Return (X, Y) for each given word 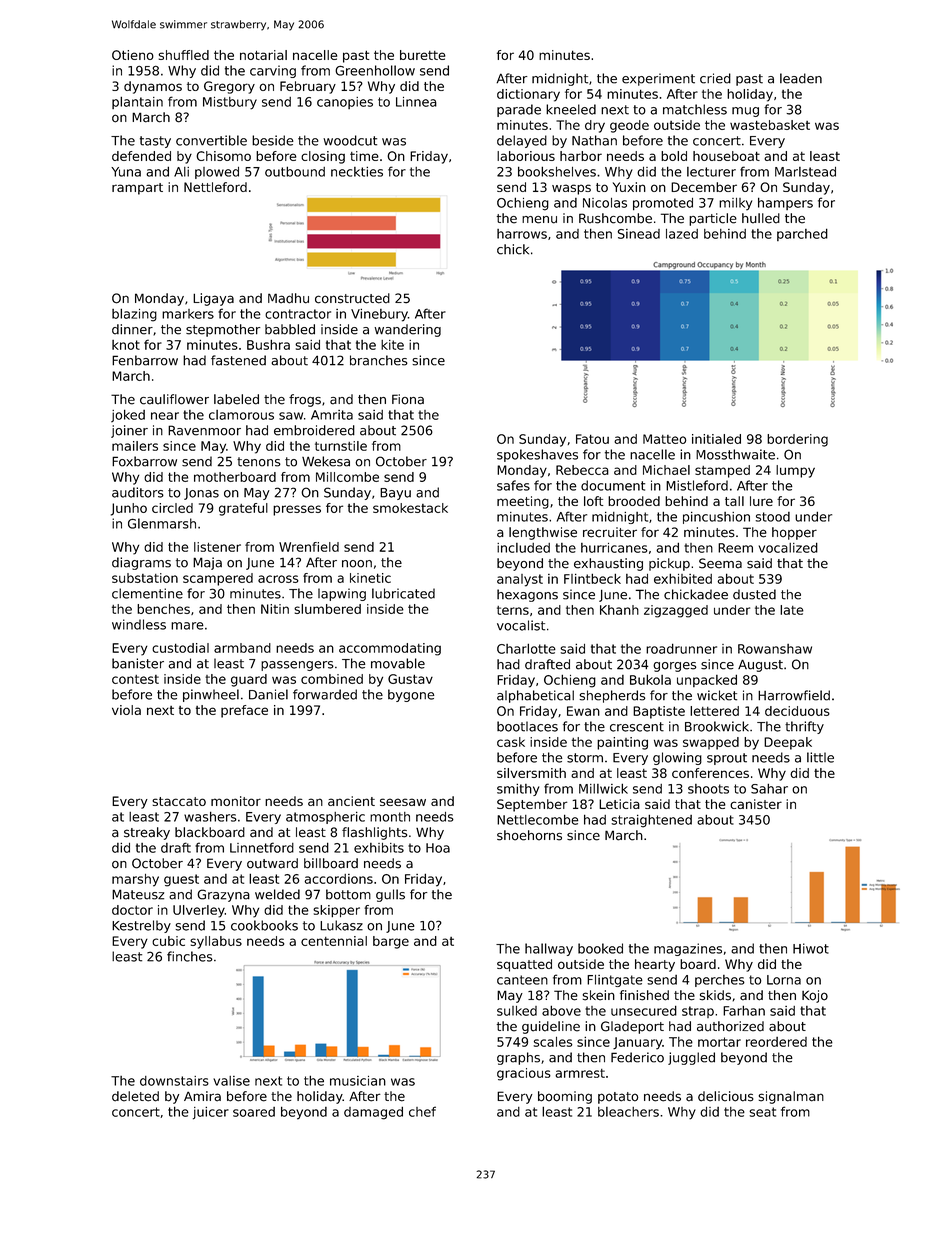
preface (244, 711)
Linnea (416, 102)
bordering (797, 440)
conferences (710, 773)
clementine (147, 593)
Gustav (410, 679)
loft (593, 501)
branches (379, 360)
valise (231, 1081)
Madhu (288, 298)
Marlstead (805, 172)
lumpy (795, 471)
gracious (524, 1074)
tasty (155, 142)
